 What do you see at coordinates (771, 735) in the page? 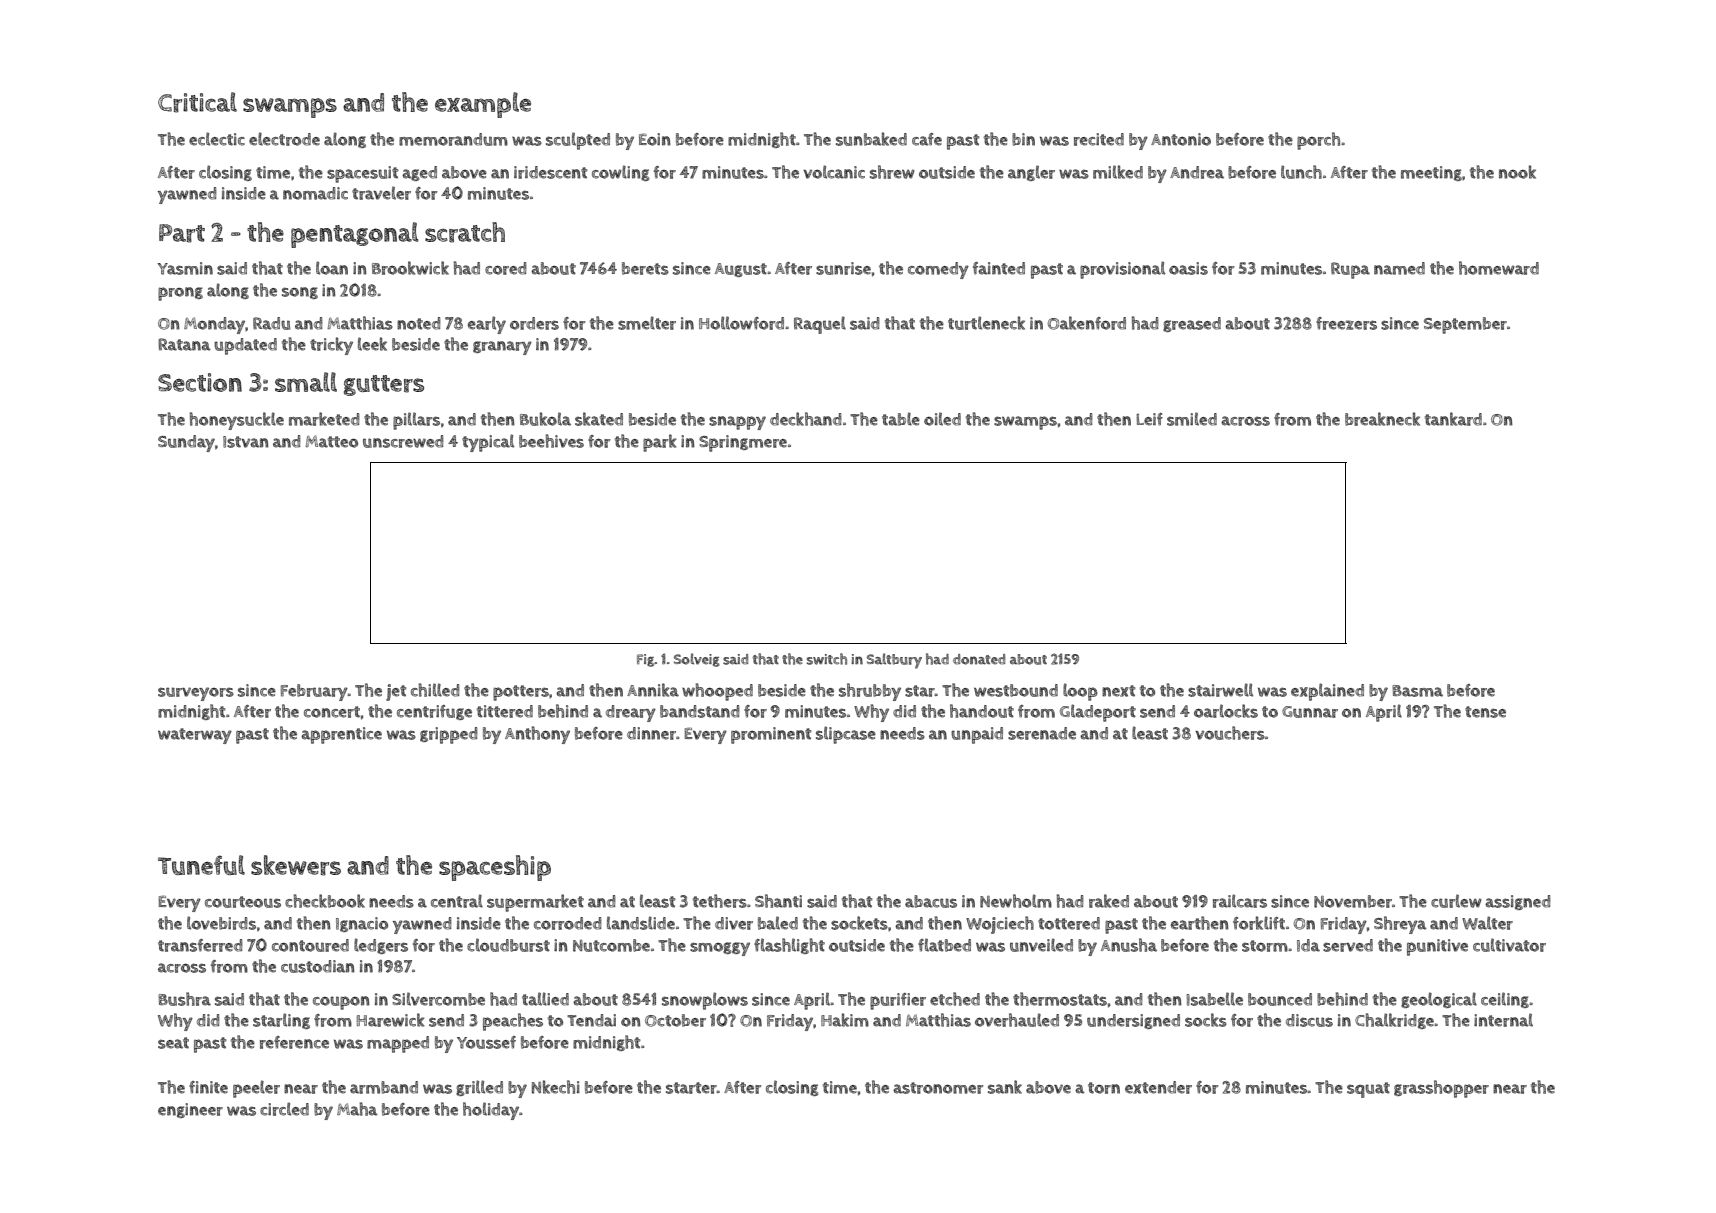
I see `prominent` at bounding box center [771, 735].
